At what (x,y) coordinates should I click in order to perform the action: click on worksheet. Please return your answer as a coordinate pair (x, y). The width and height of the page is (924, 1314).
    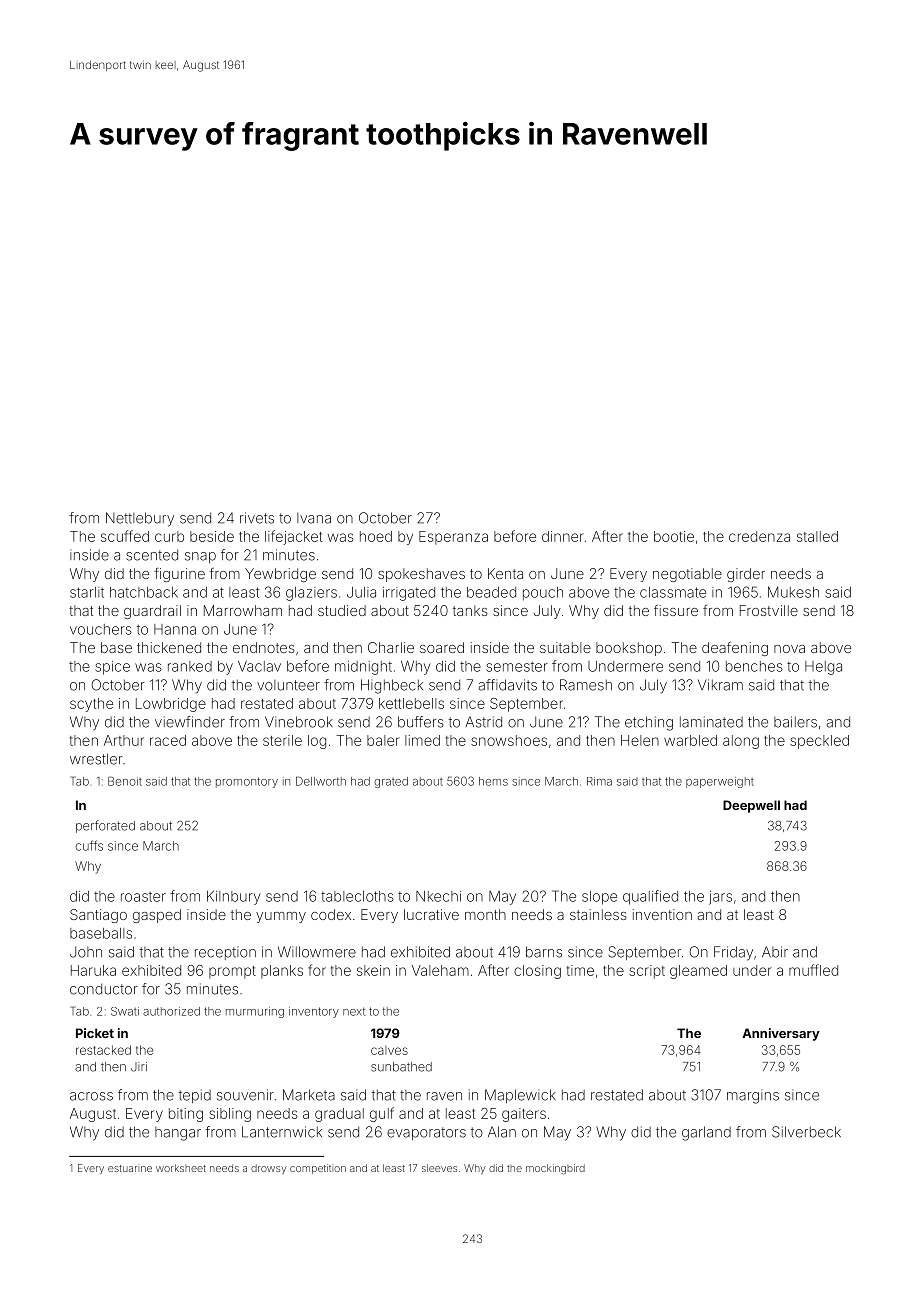
    Looking at the image, I should click on (181, 1168).
